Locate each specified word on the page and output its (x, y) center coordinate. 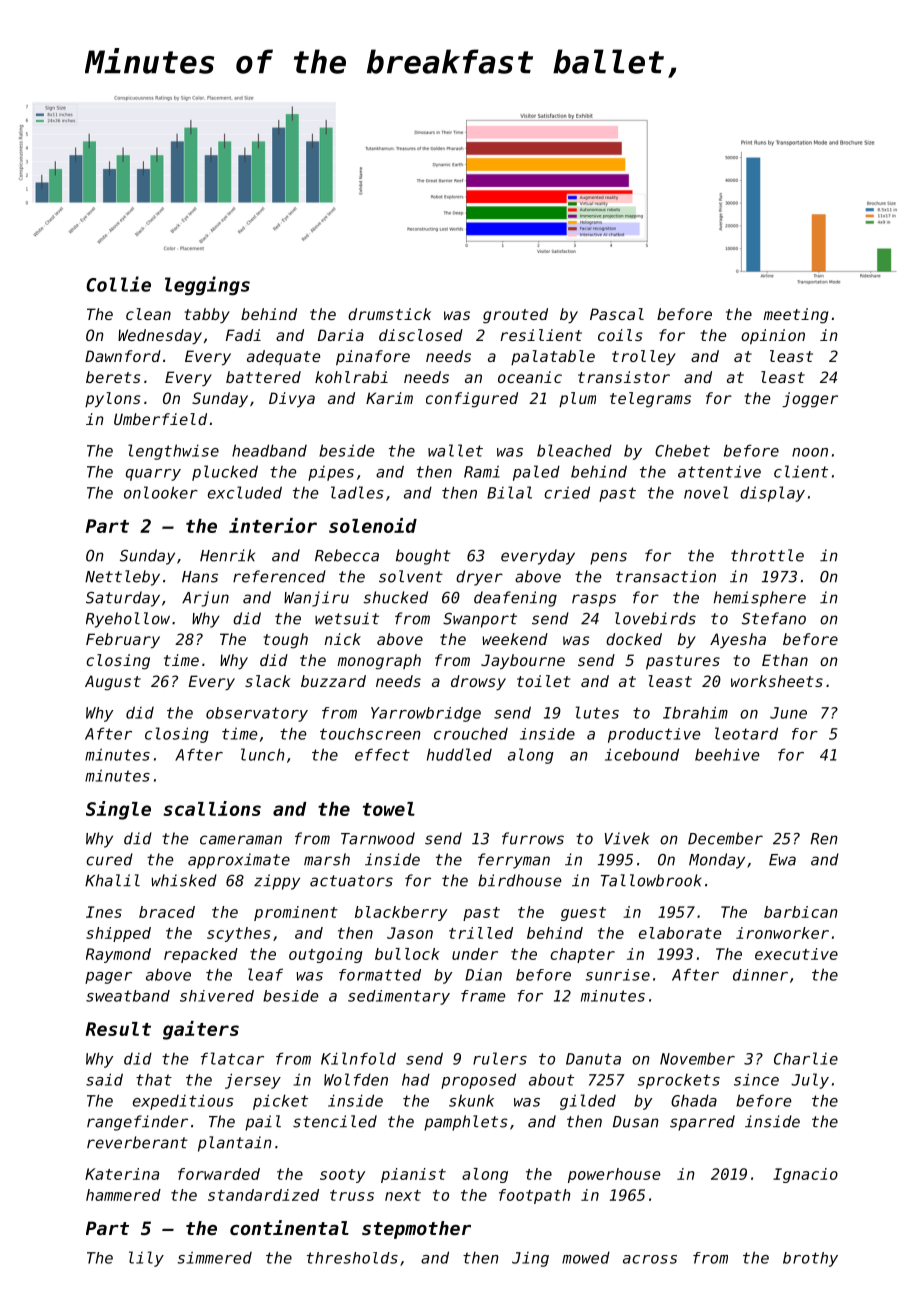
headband (269, 450)
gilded (588, 1102)
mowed (586, 1257)
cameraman (241, 840)
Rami (482, 471)
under (475, 954)
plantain (235, 1144)
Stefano (774, 618)
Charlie (806, 1058)
